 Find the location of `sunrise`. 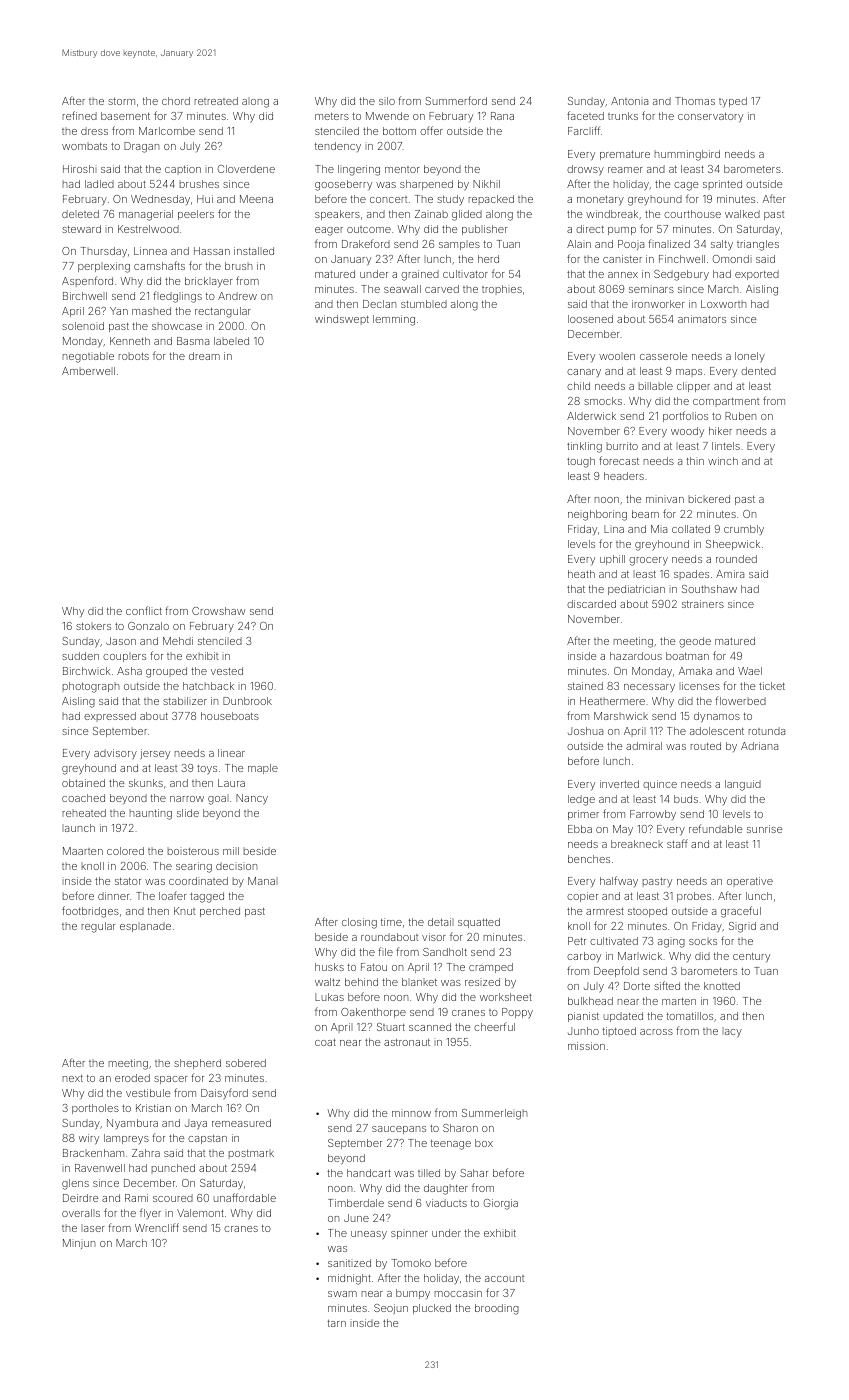

sunrise is located at coordinates (764, 829).
